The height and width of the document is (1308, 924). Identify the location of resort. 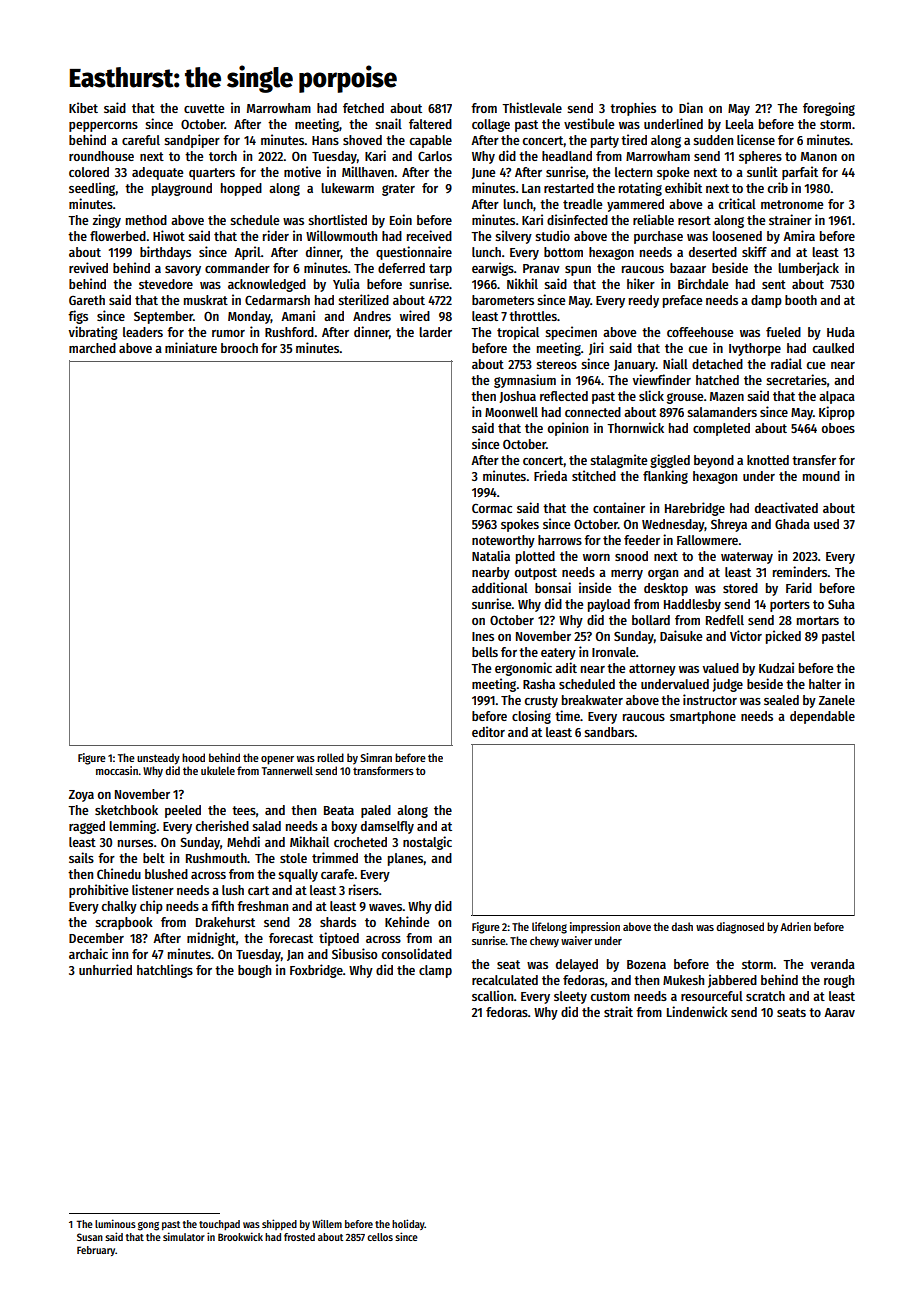
(694, 220).
